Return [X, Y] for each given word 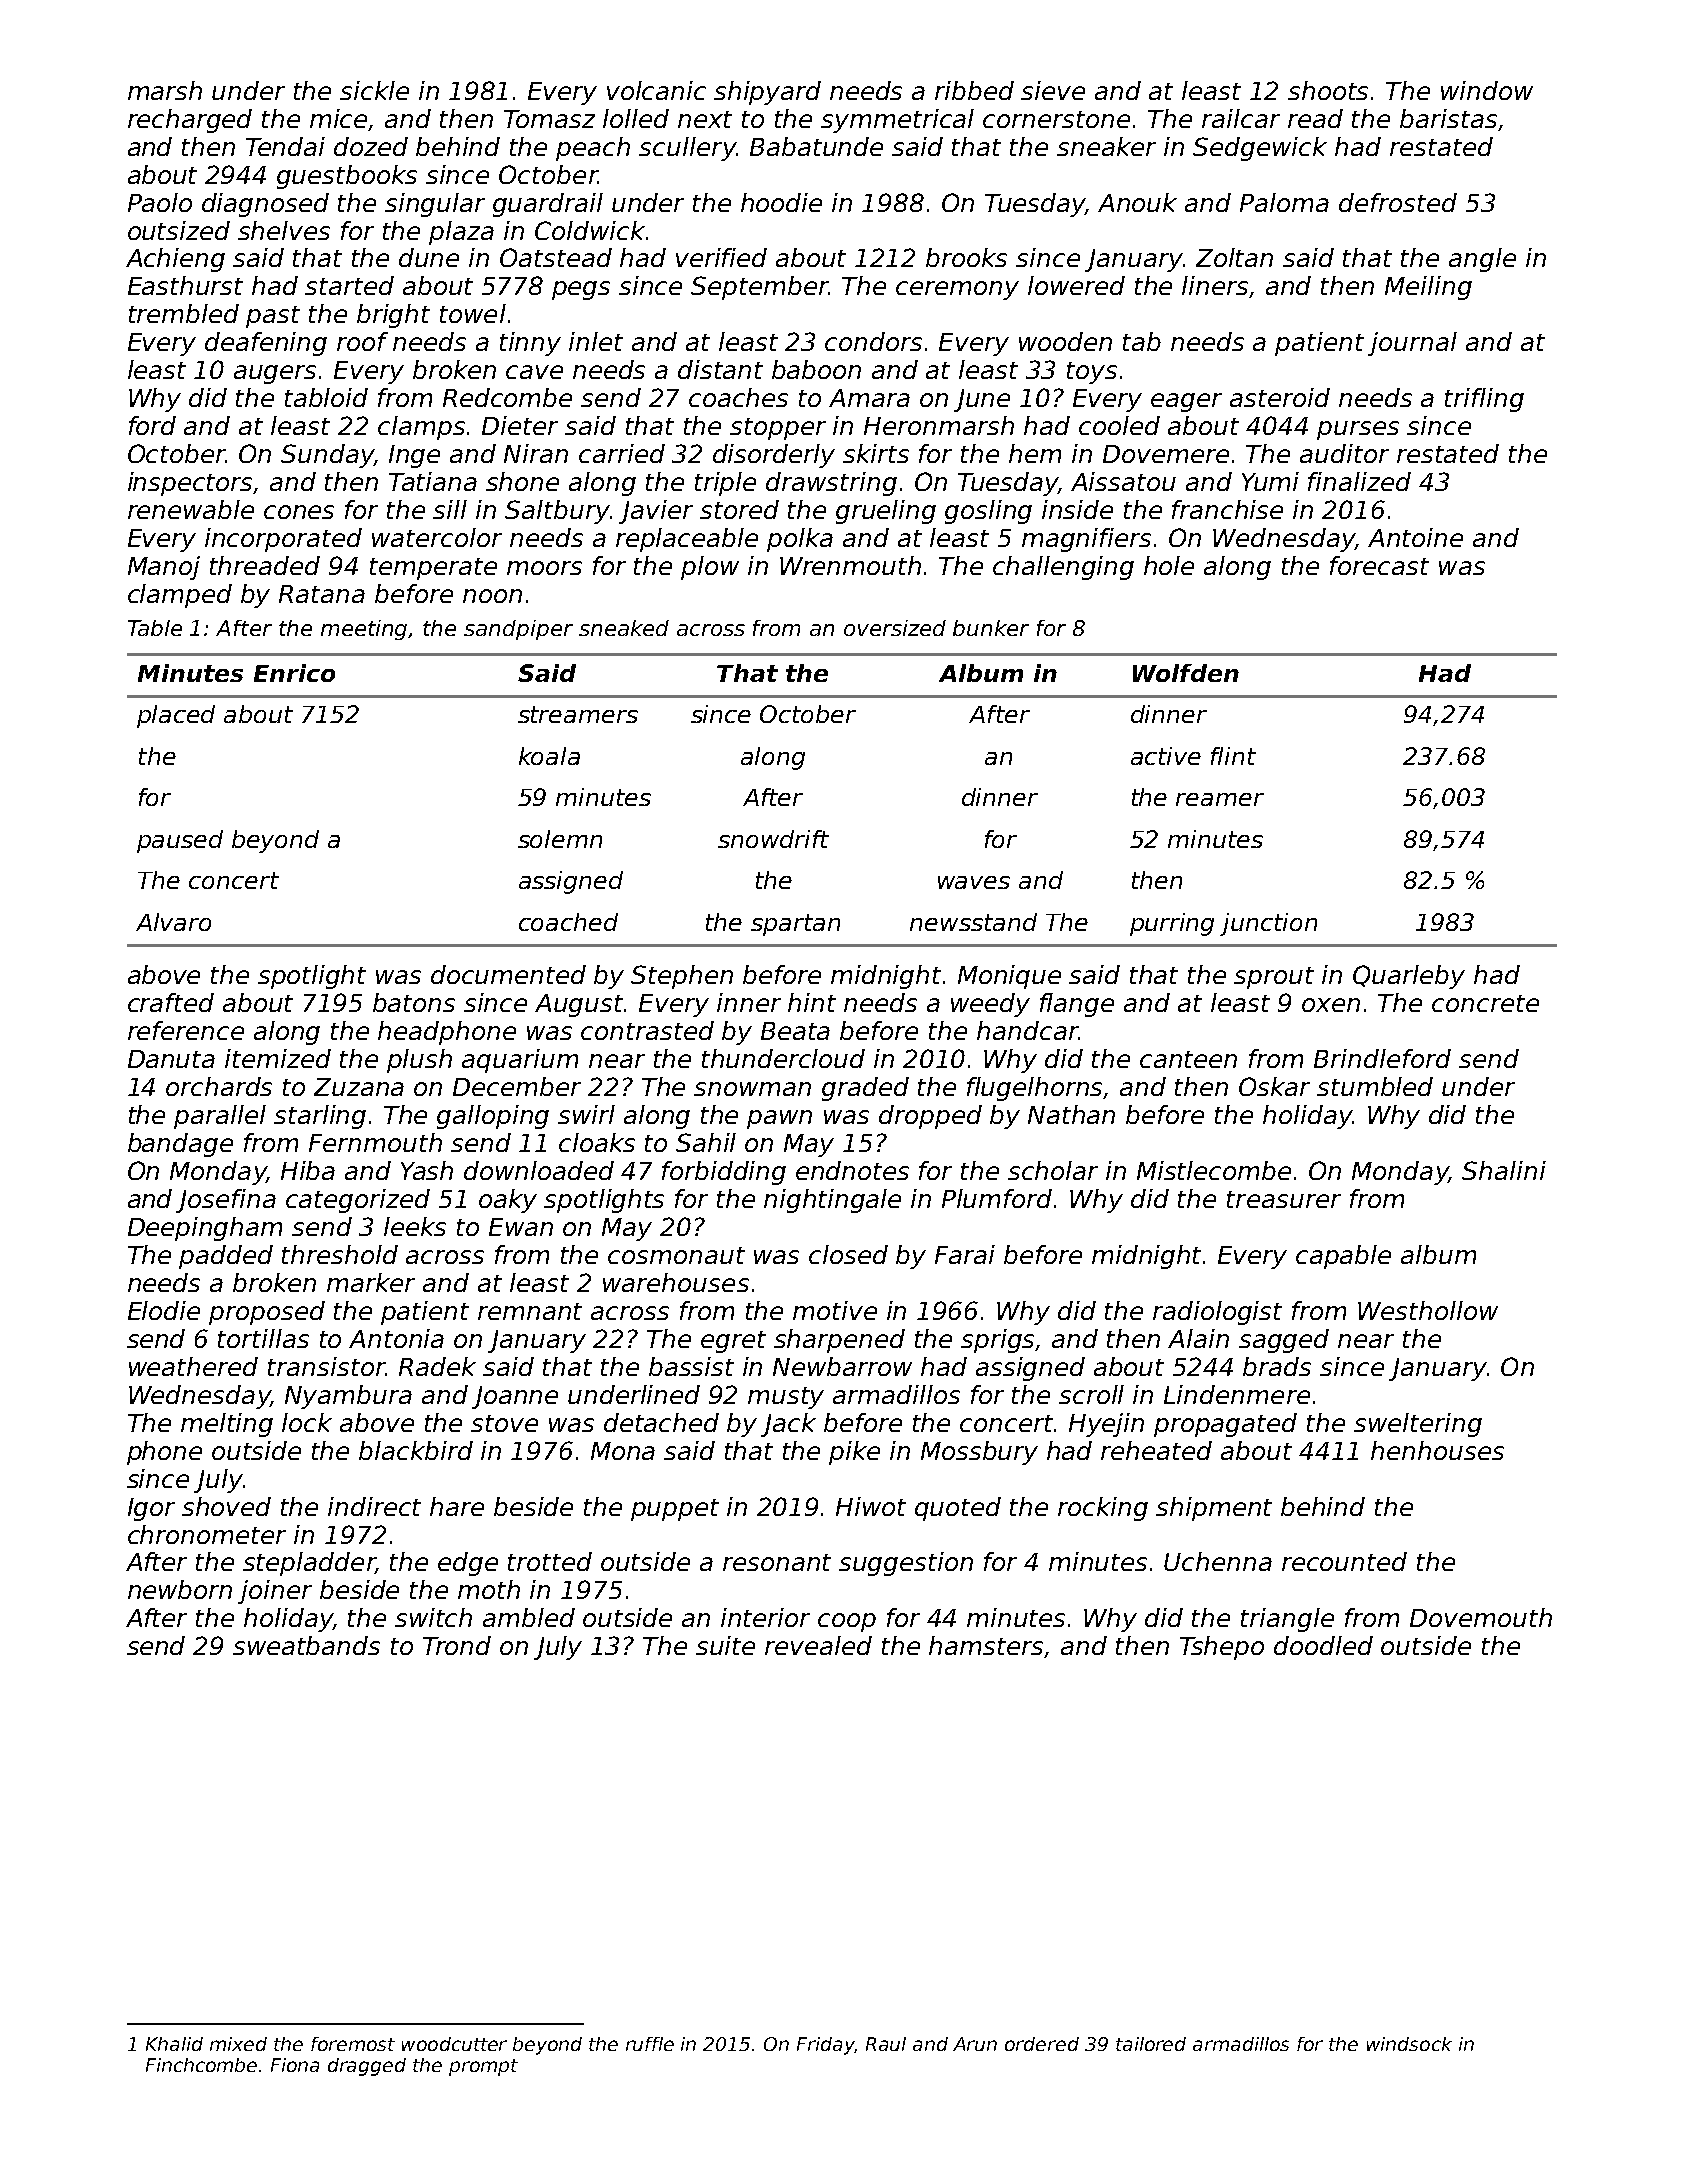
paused [180, 841]
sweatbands [306, 1645]
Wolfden [1186, 673]
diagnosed [265, 205]
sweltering [1418, 1425]
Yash [427, 1170]
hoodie [781, 202]
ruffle [650, 2044]
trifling [1484, 400]
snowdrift [773, 839]
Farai [965, 1254]
